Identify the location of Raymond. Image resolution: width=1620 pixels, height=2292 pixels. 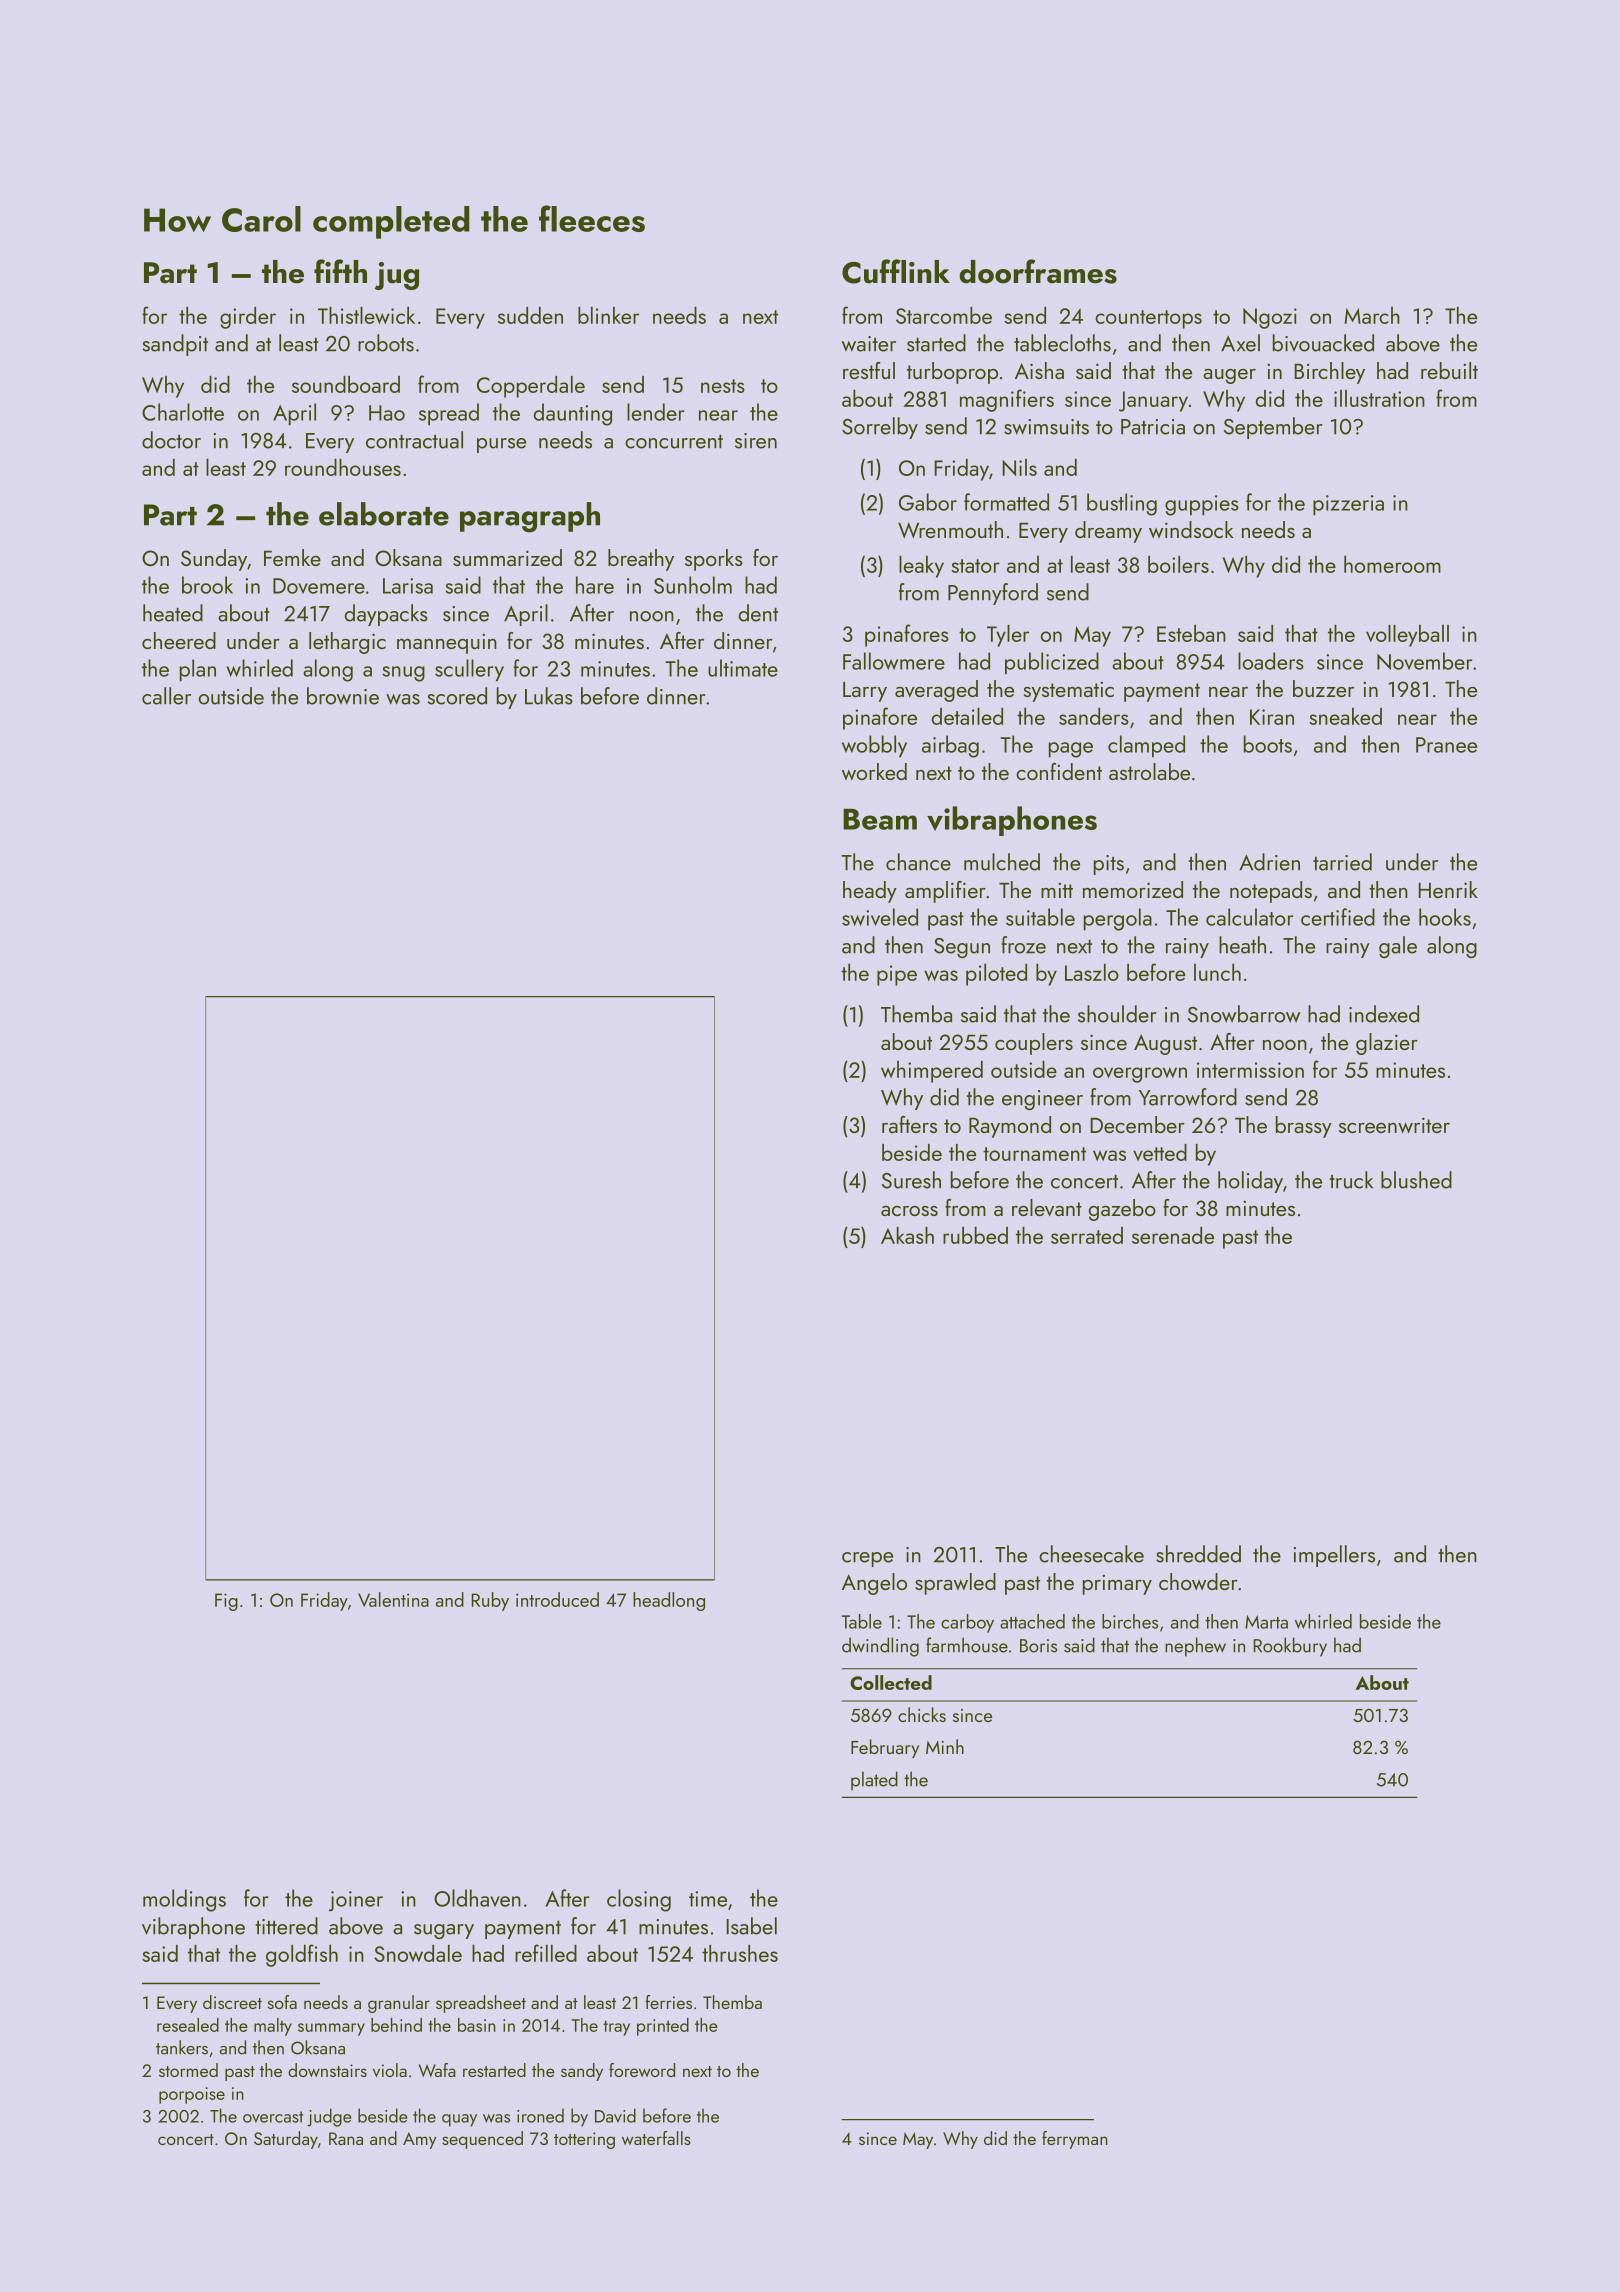
(1010, 1127).
